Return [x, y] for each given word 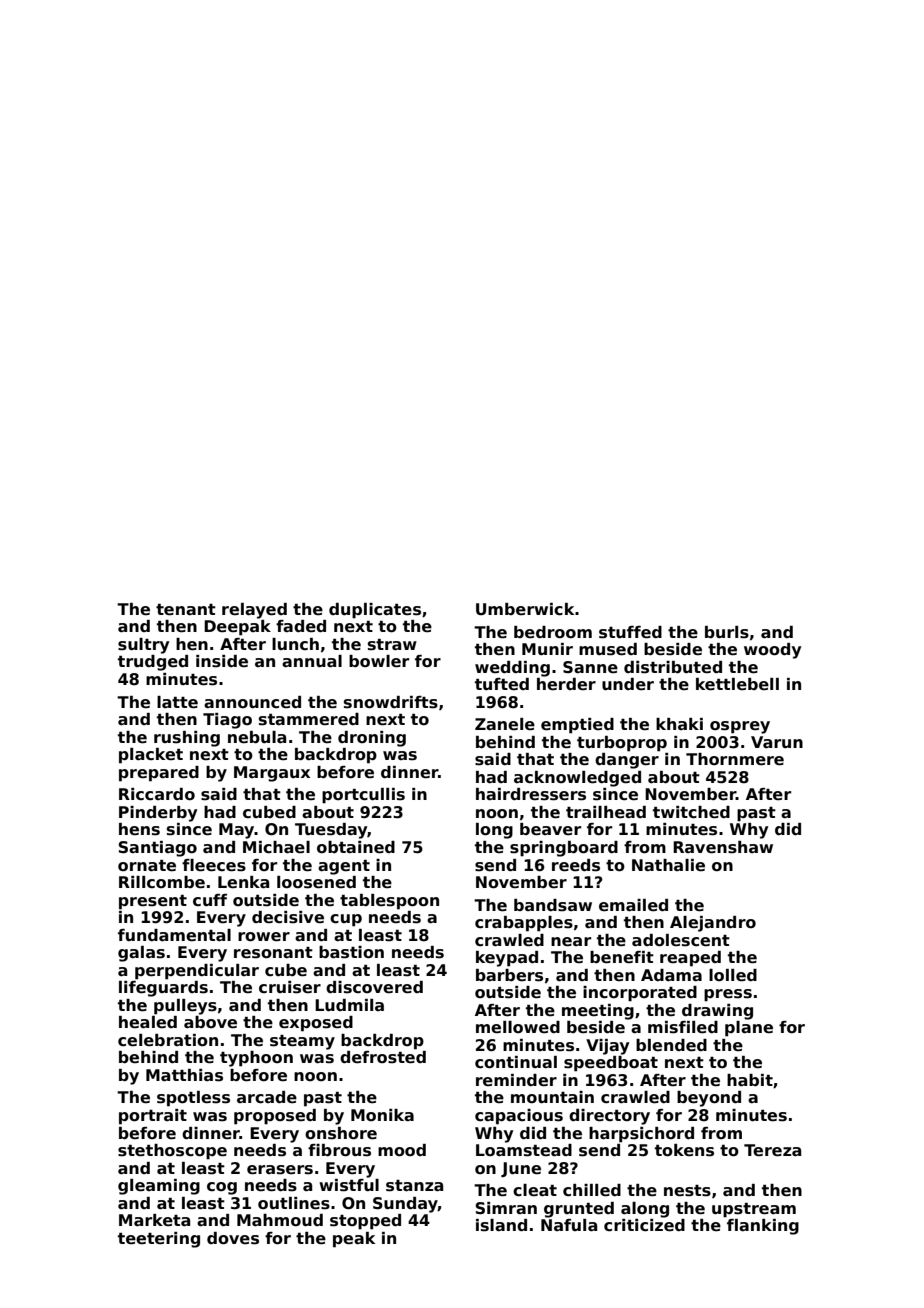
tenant [186, 610]
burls [727, 632]
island [501, 1225]
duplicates [375, 611]
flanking [763, 1227]
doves [233, 1238]
